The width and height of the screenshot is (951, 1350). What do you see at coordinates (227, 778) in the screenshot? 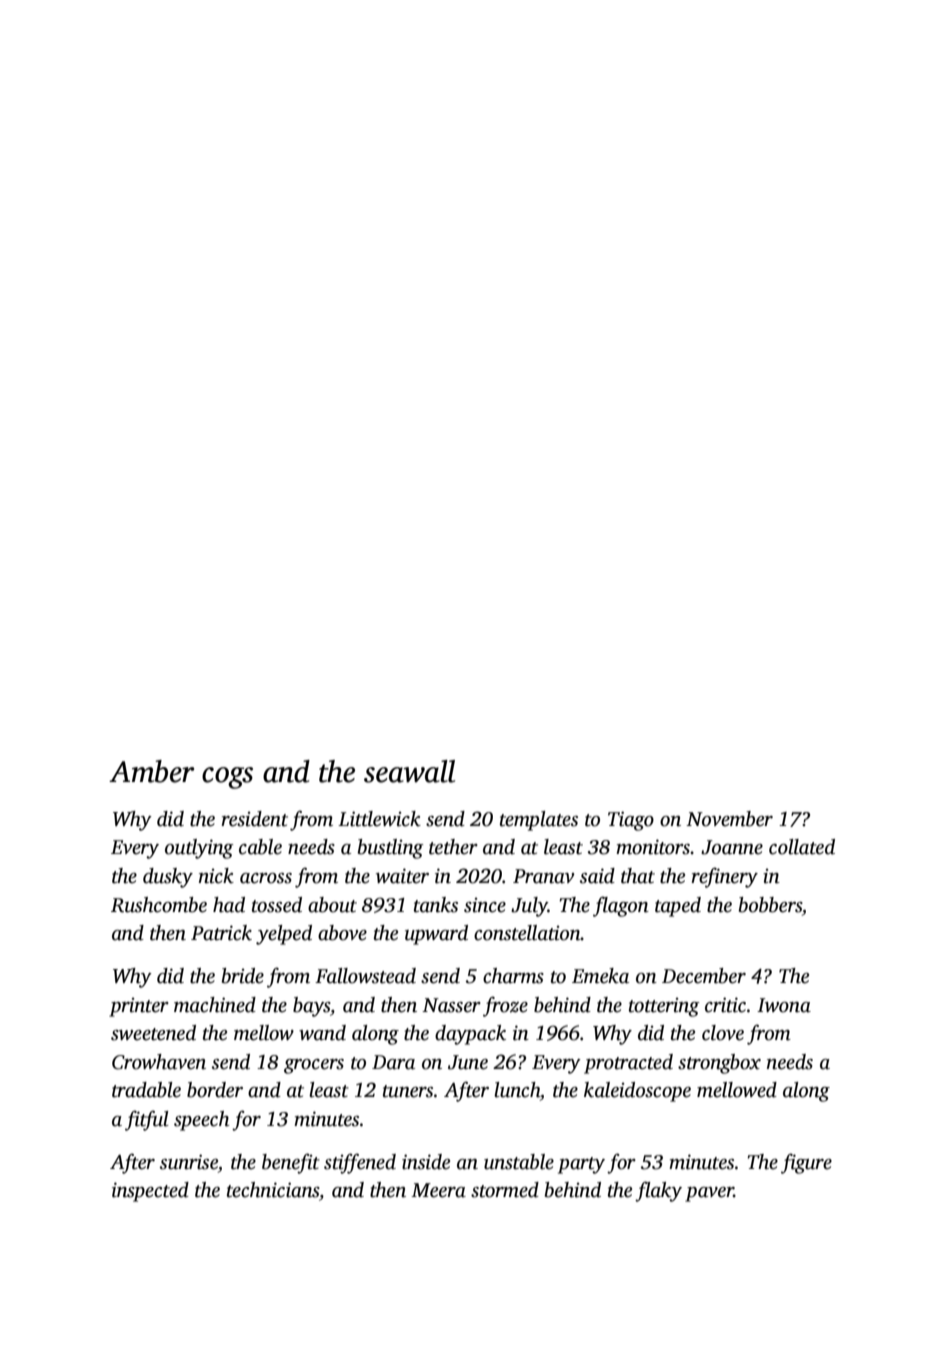
I see `cogs` at bounding box center [227, 778].
